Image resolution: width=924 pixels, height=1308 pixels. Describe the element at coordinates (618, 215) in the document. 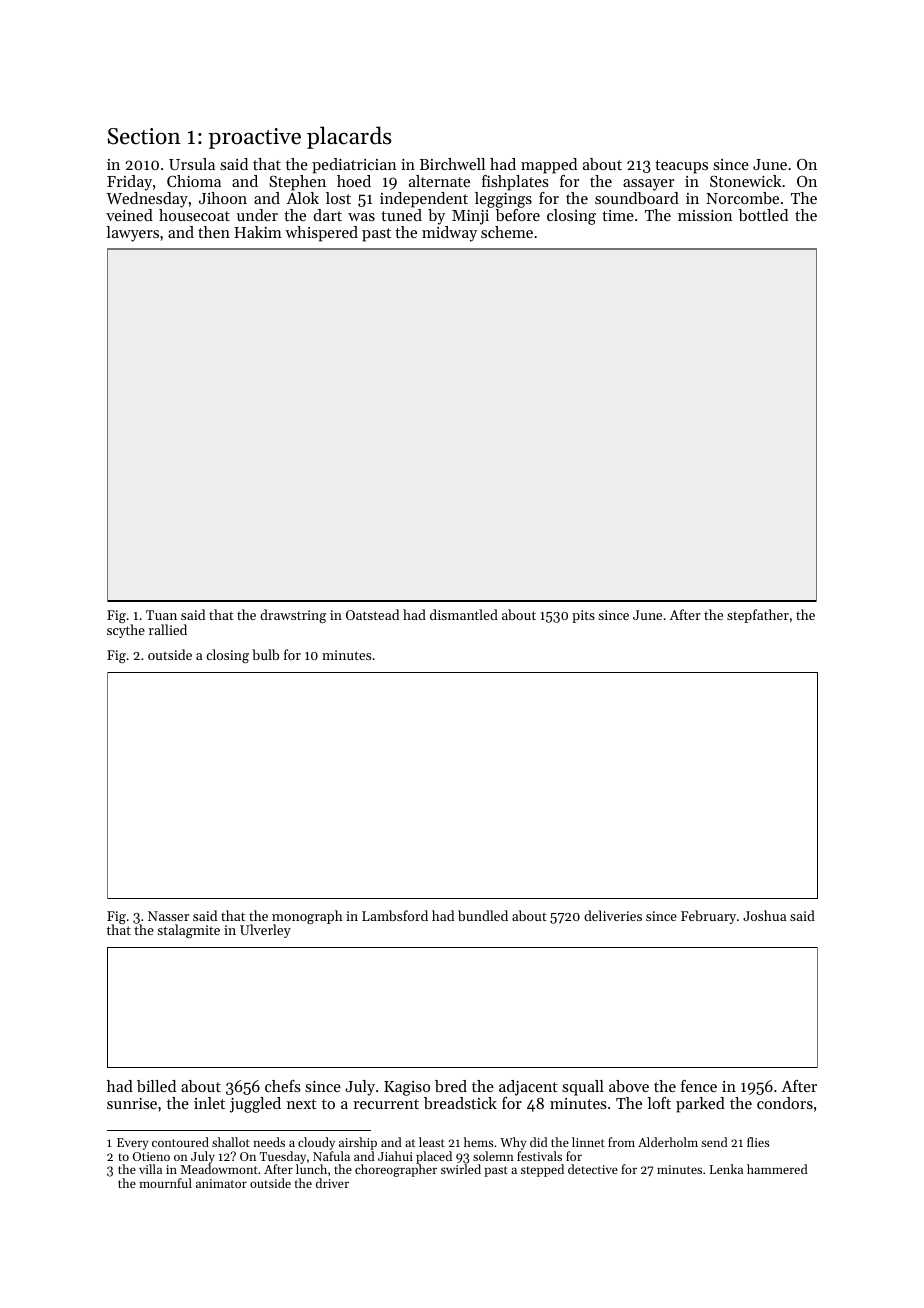

I see `time` at that location.
